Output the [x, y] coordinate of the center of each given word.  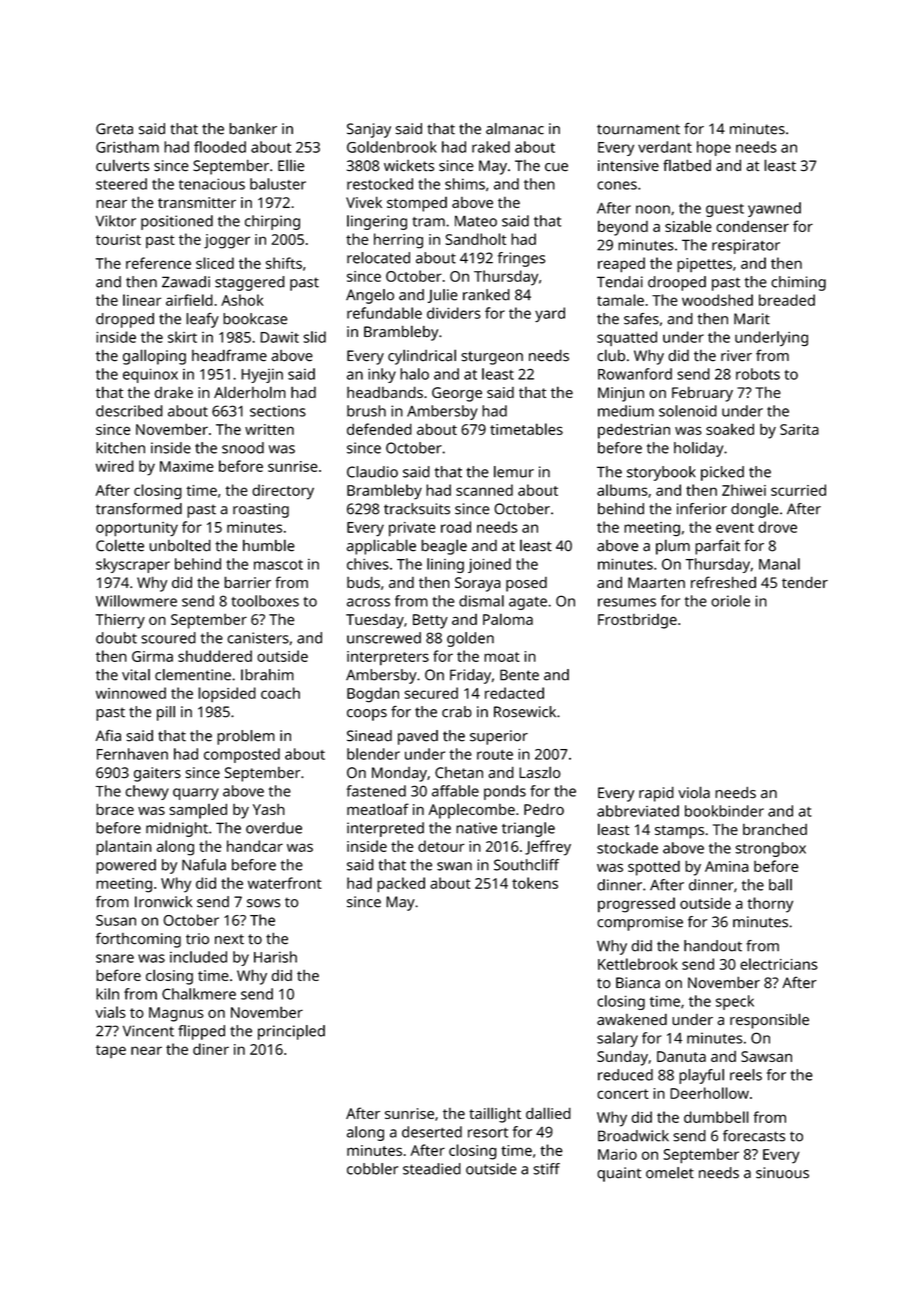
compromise [640, 923]
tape [111, 1051]
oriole [730, 601]
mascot [278, 565]
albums [622, 490]
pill [166, 713]
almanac [515, 129]
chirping [272, 222]
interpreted [385, 829]
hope [714, 148]
